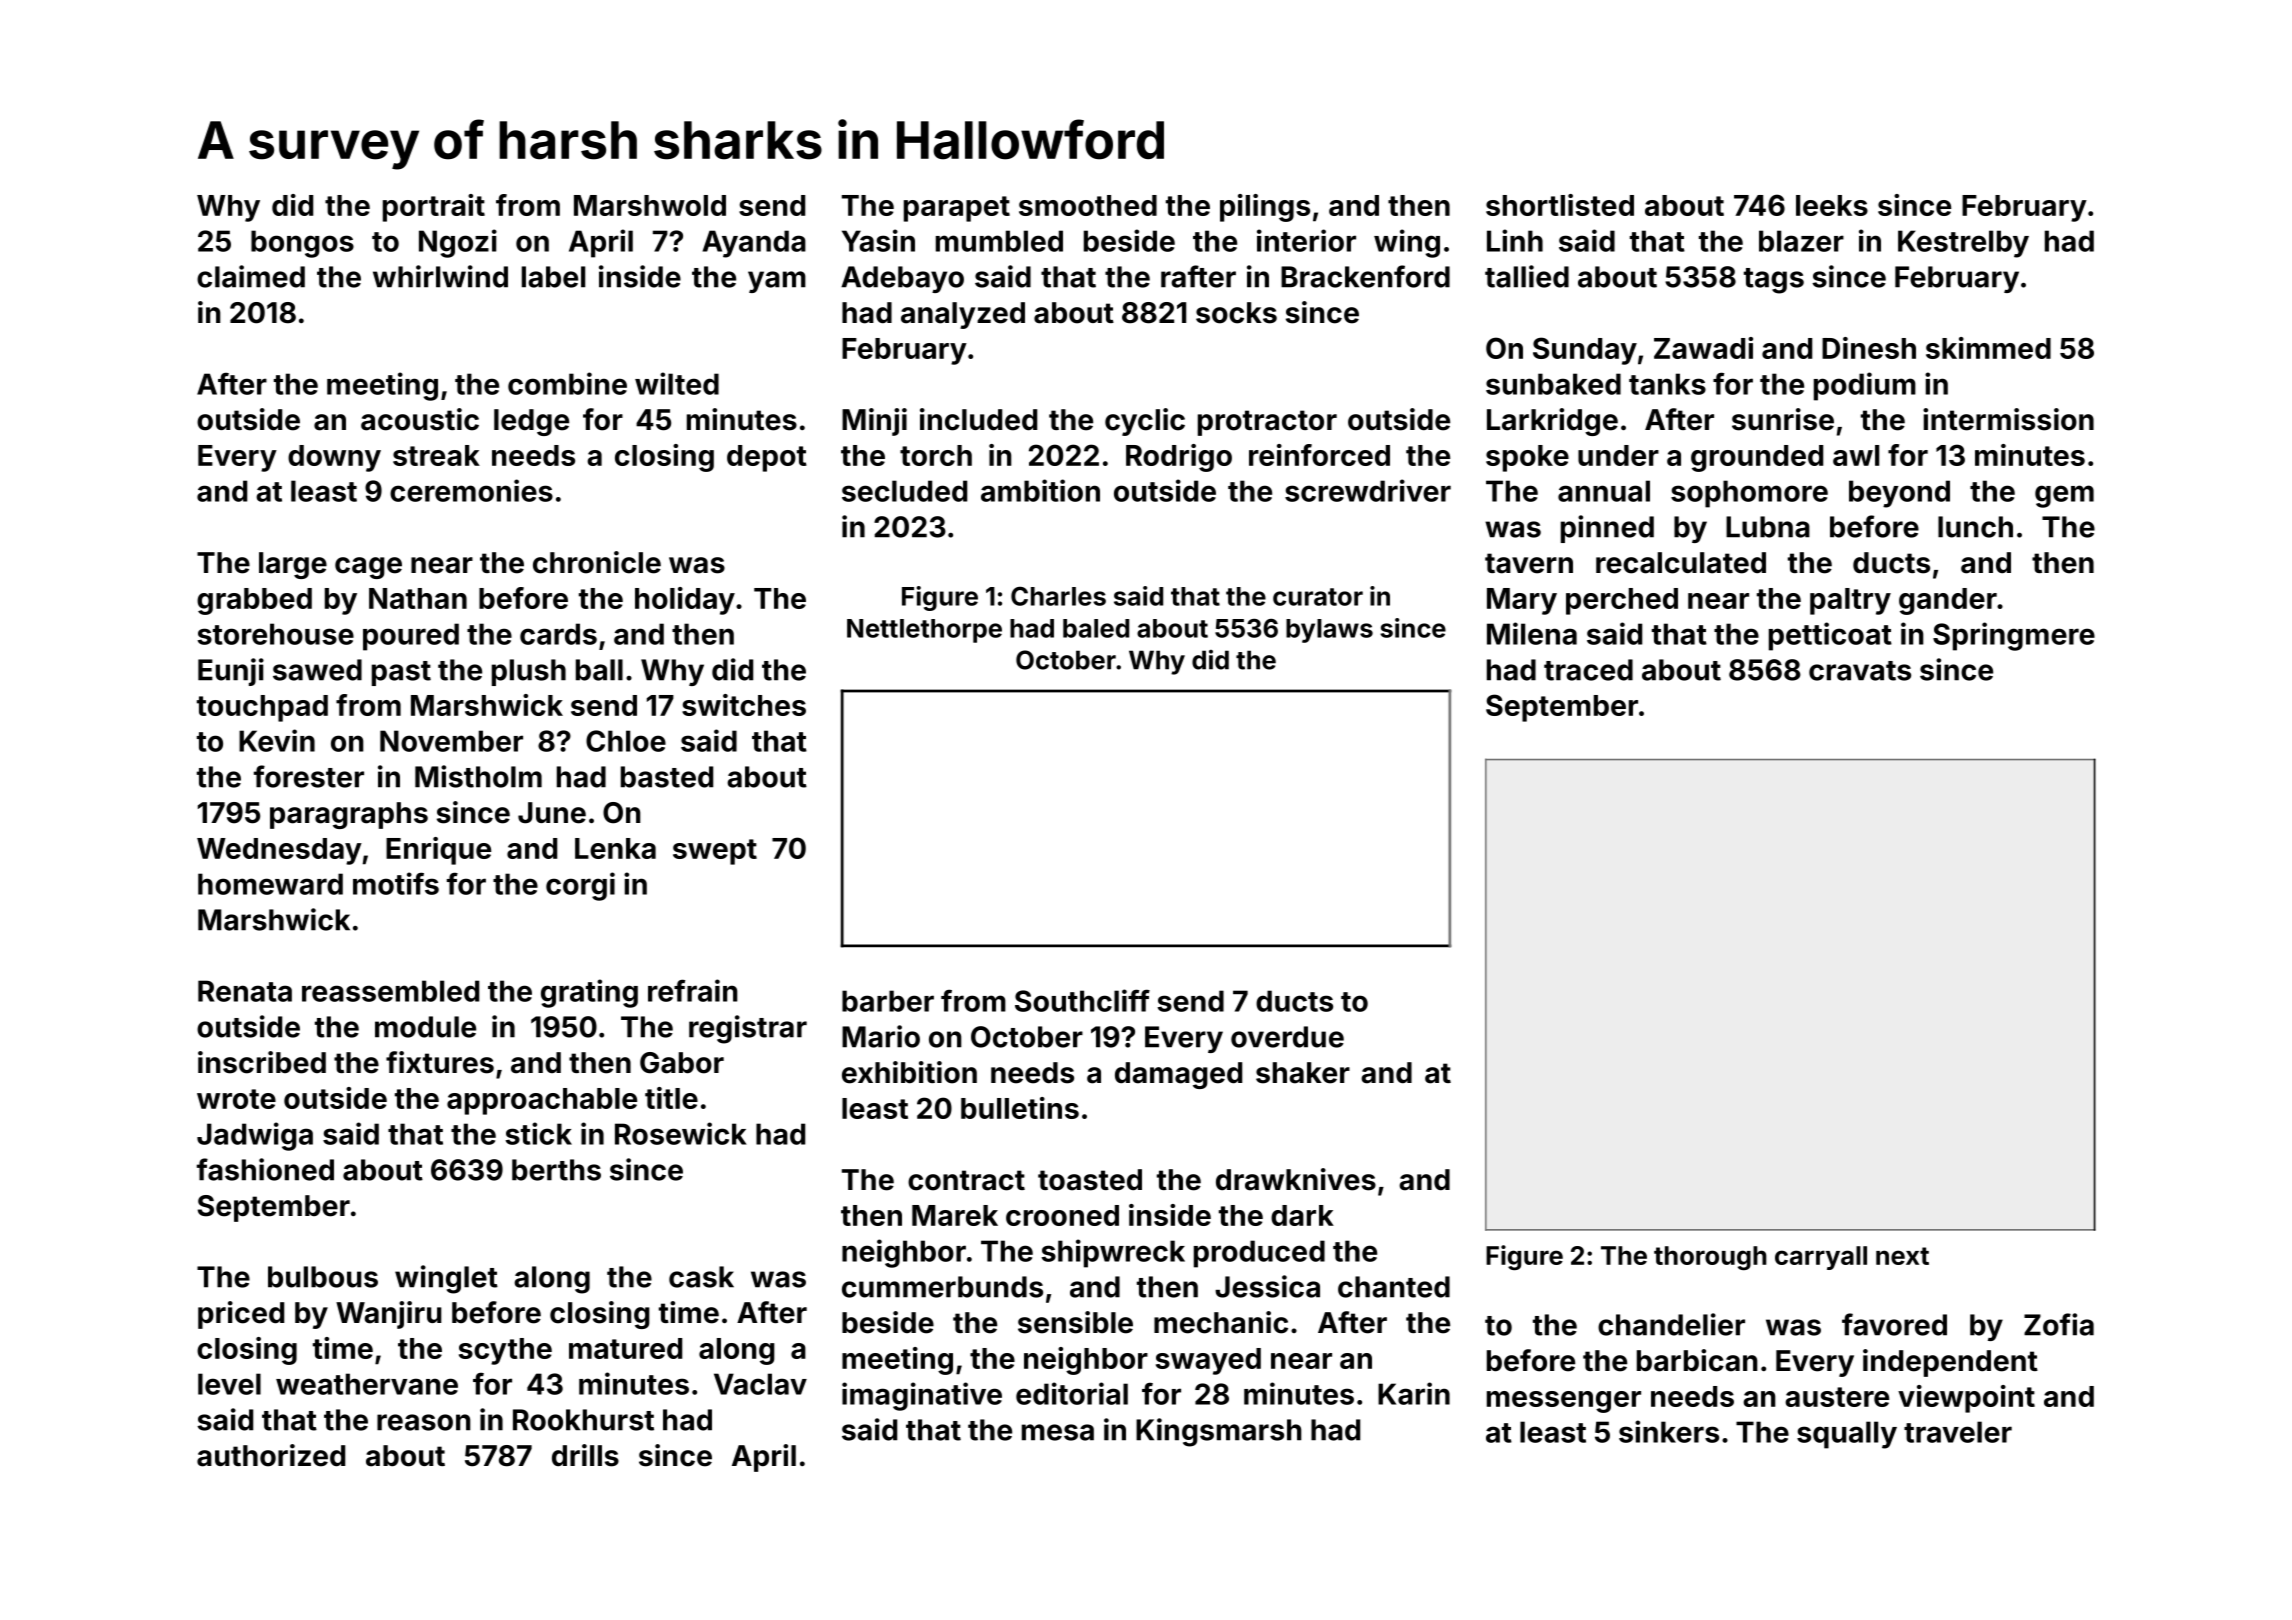 The height and width of the image is (1620, 2292). What do you see at coordinates (1329, 631) in the image?
I see `bylaws` at bounding box center [1329, 631].
